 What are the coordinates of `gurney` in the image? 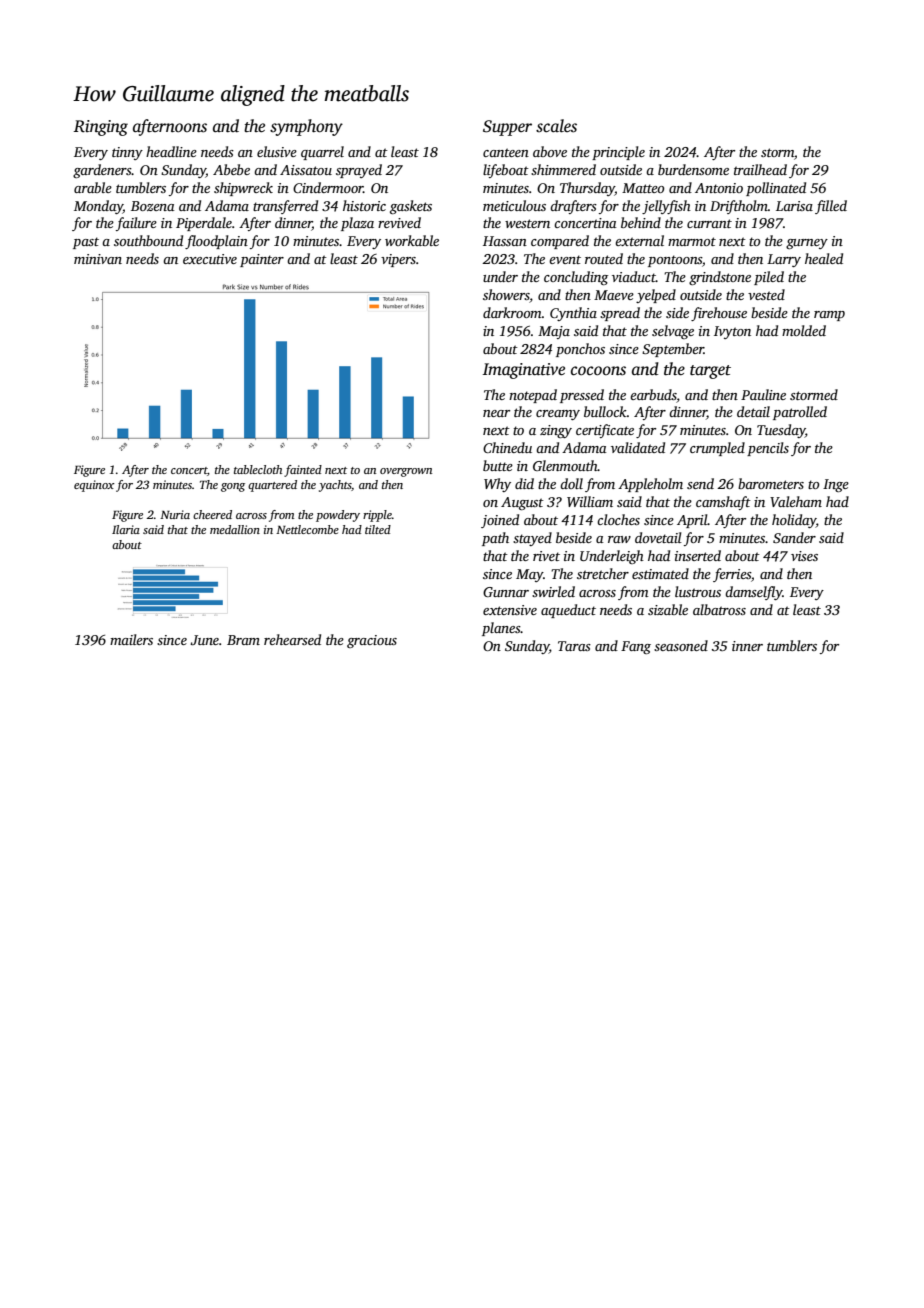 It's located at (807, 244).
